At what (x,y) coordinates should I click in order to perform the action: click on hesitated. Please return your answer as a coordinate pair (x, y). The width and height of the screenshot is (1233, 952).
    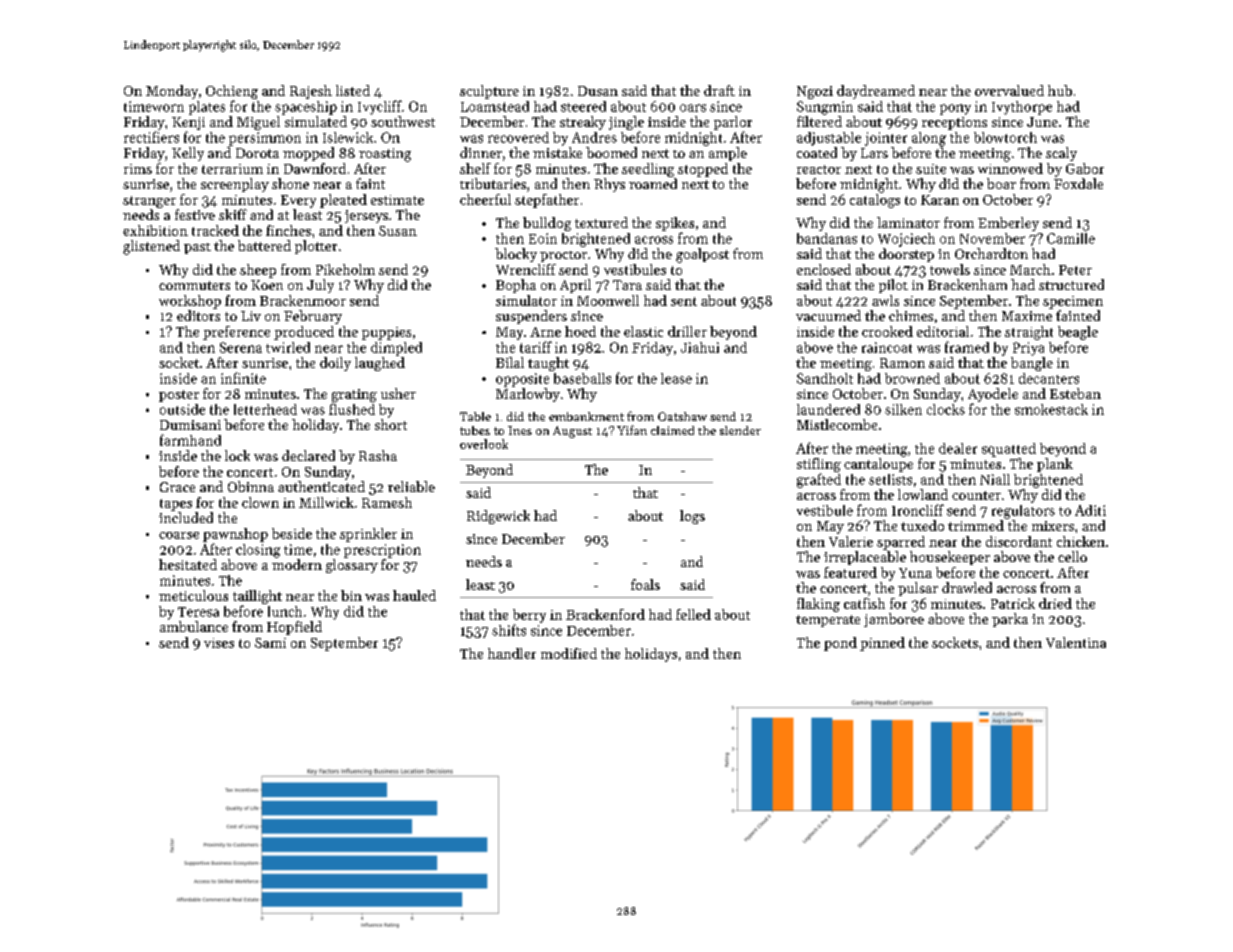
    Looking at the image, I should click on (188, 564).
